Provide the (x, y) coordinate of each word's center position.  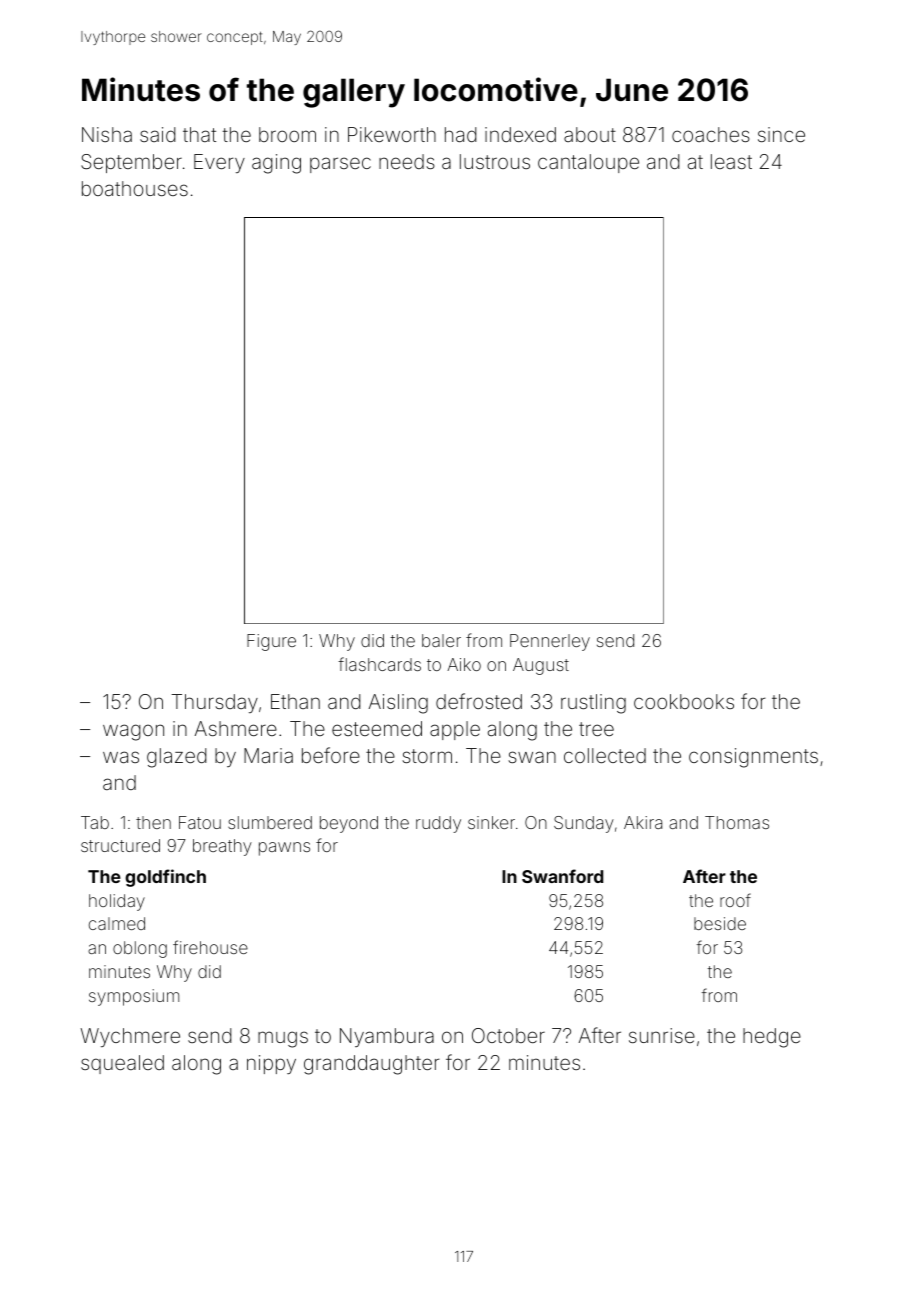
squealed (122, 1064)
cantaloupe (588, 163)
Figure (271, 642)
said (158, 134)
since (781, 134)
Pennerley (550, 642)
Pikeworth (392, 134)
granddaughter (372, 1065)
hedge (772, 1038)
